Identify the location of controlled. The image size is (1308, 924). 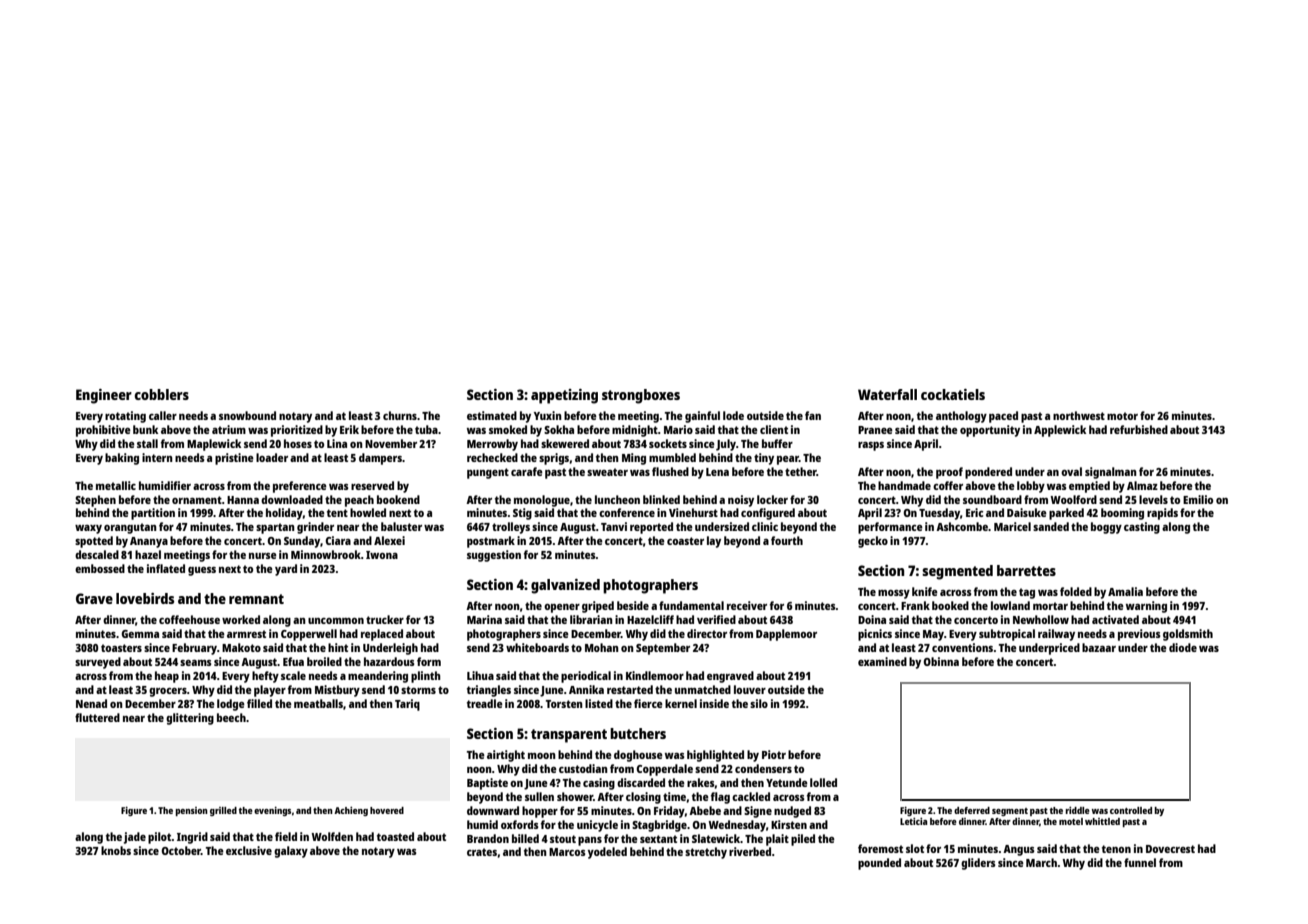
(1131, 810).
